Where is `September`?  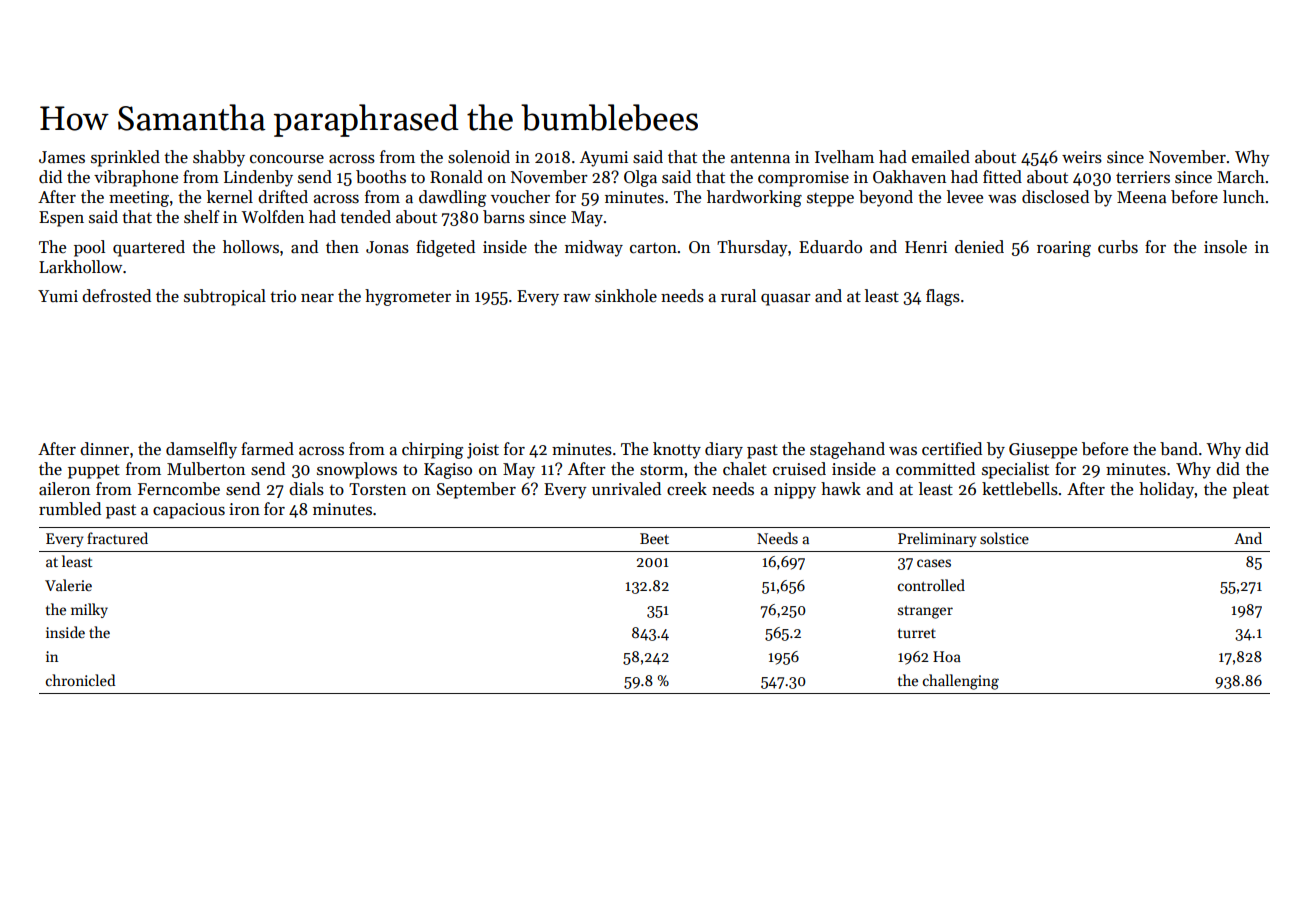 September is located at coordinates (476, 490).
